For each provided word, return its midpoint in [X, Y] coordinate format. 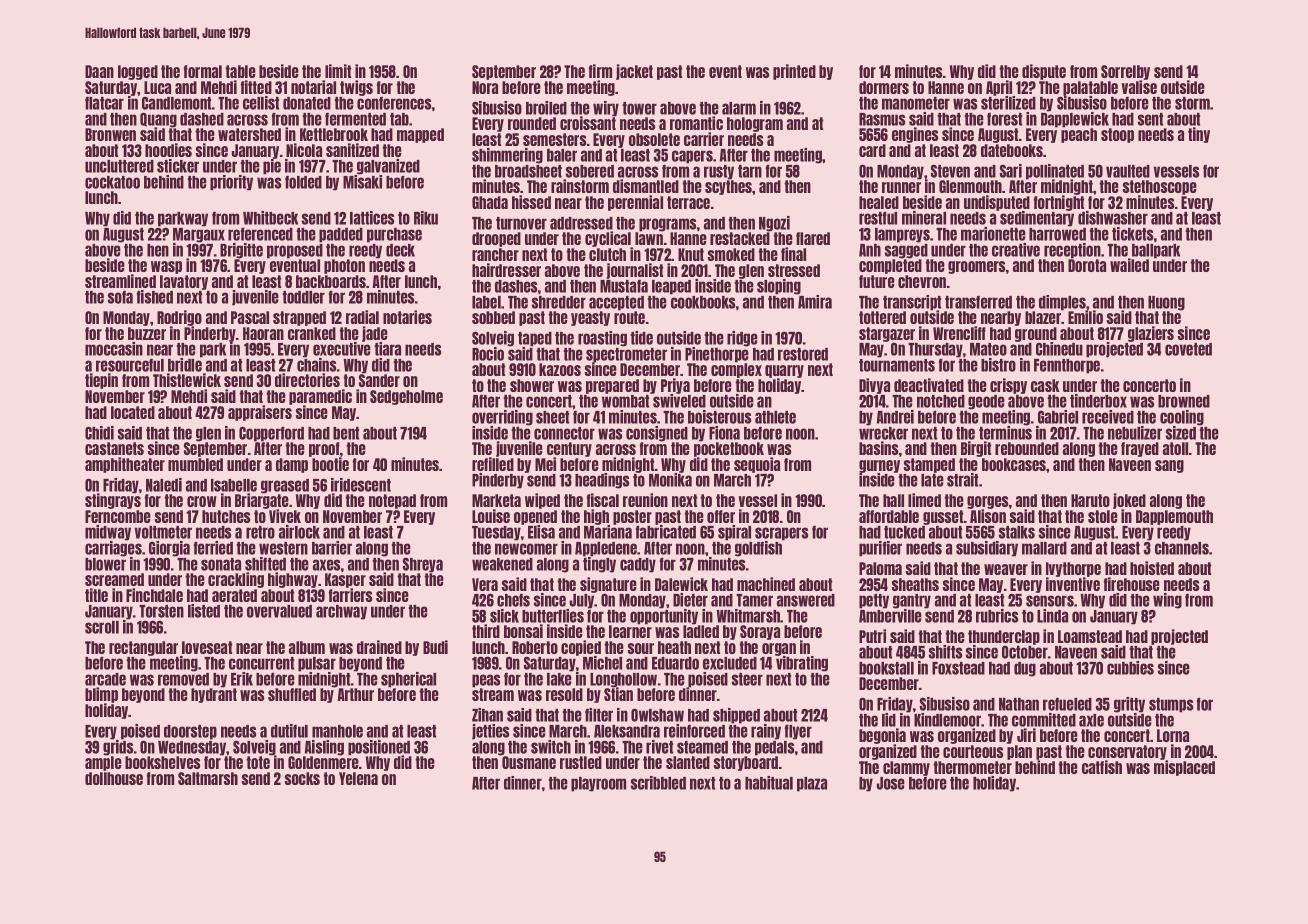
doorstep [190, 732]
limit [338, 71]
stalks [1017, 532]
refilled [493, 464]
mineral [924, 218]
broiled [546, 108]
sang [1169, 466]
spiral [734, 533]
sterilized [1008, 103]
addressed [581, 223]
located [133, 412]
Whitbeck [270, 218]
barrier [332, 548]
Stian [618, 694]
